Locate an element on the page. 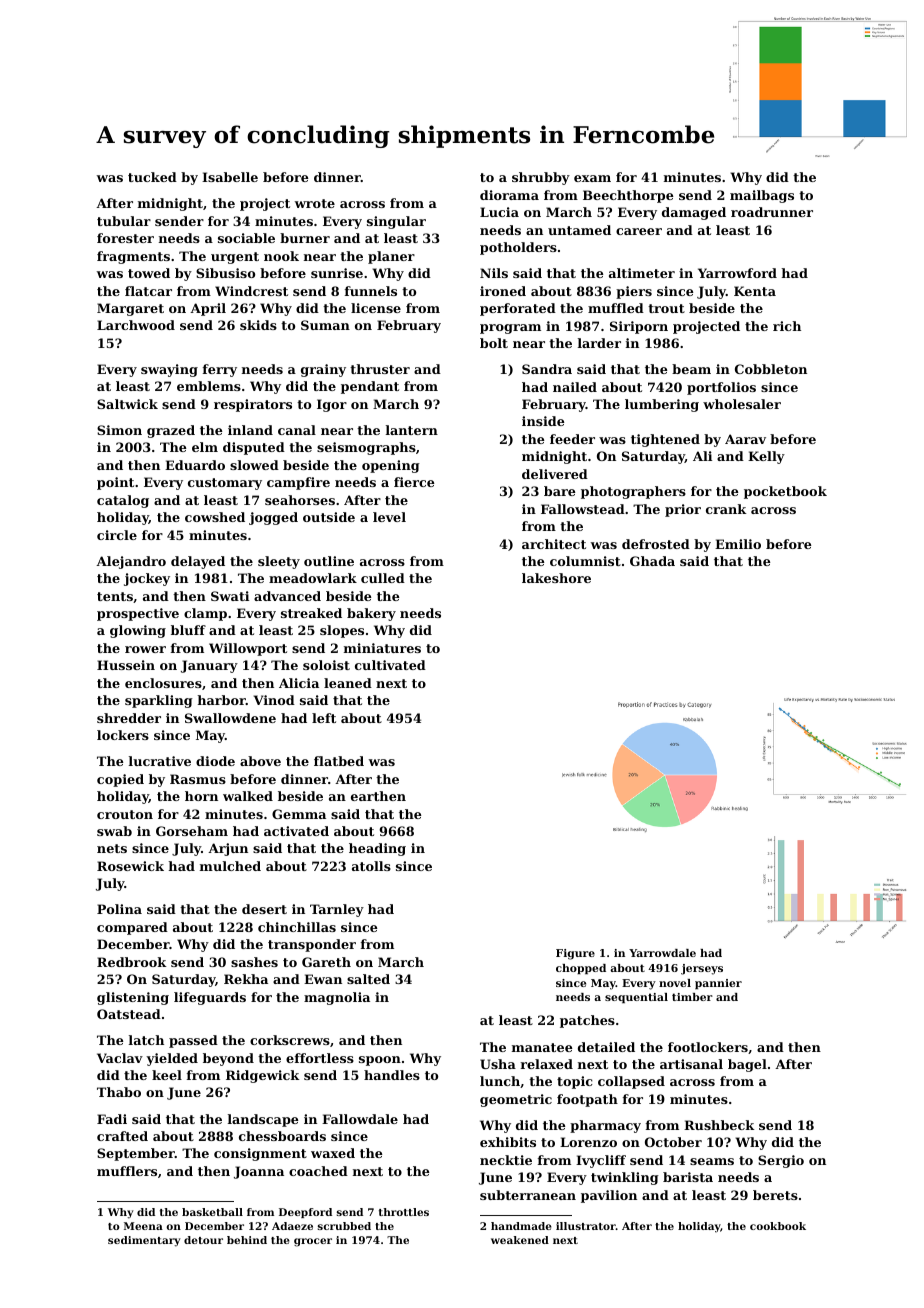  Ghada is located at coordinates (652, 561).
